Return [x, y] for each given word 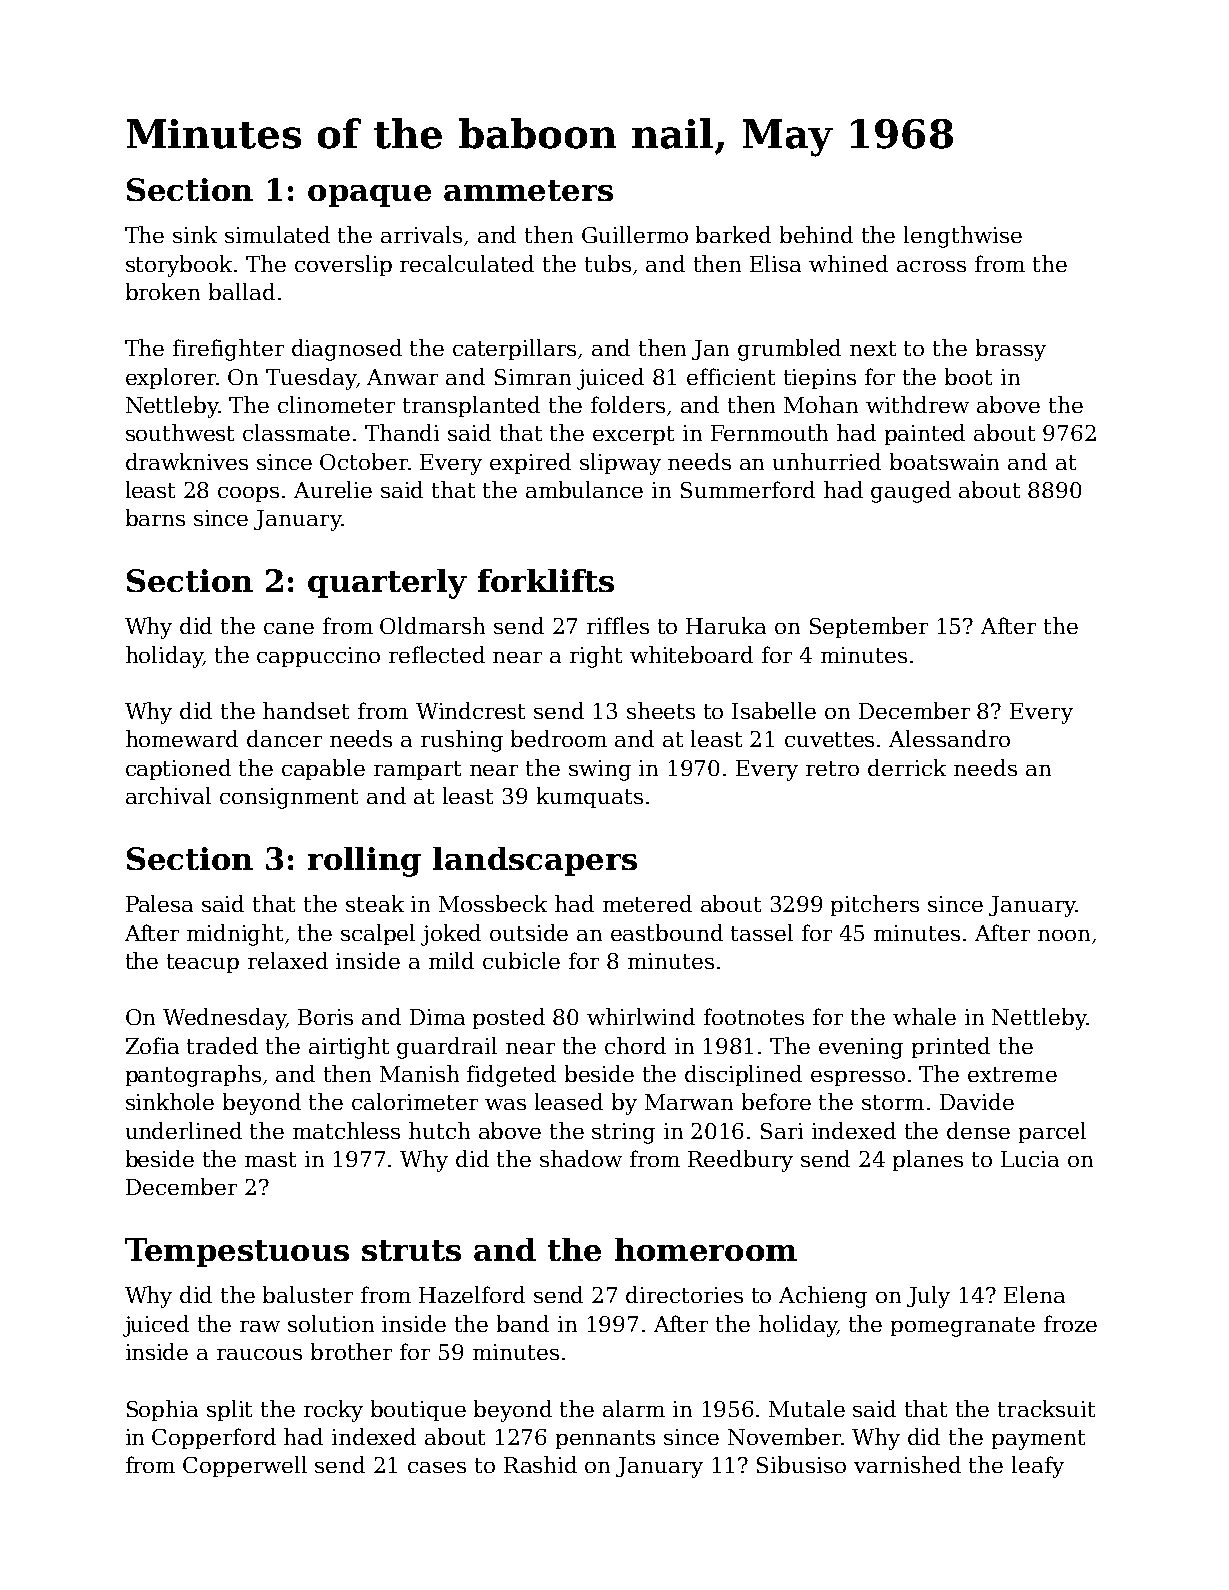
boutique [418, 1410]
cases [437, 1467]
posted [509, 1018]
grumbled [789, 350]
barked [733, 234]
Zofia [152, 1045]
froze [1070, 1323]
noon [1064, 935]
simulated [277, 234]
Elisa [775, 263]
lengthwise [963, 237]
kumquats [590, 797]
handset [306, 710]
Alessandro [949, 738]
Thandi [402, 432]
